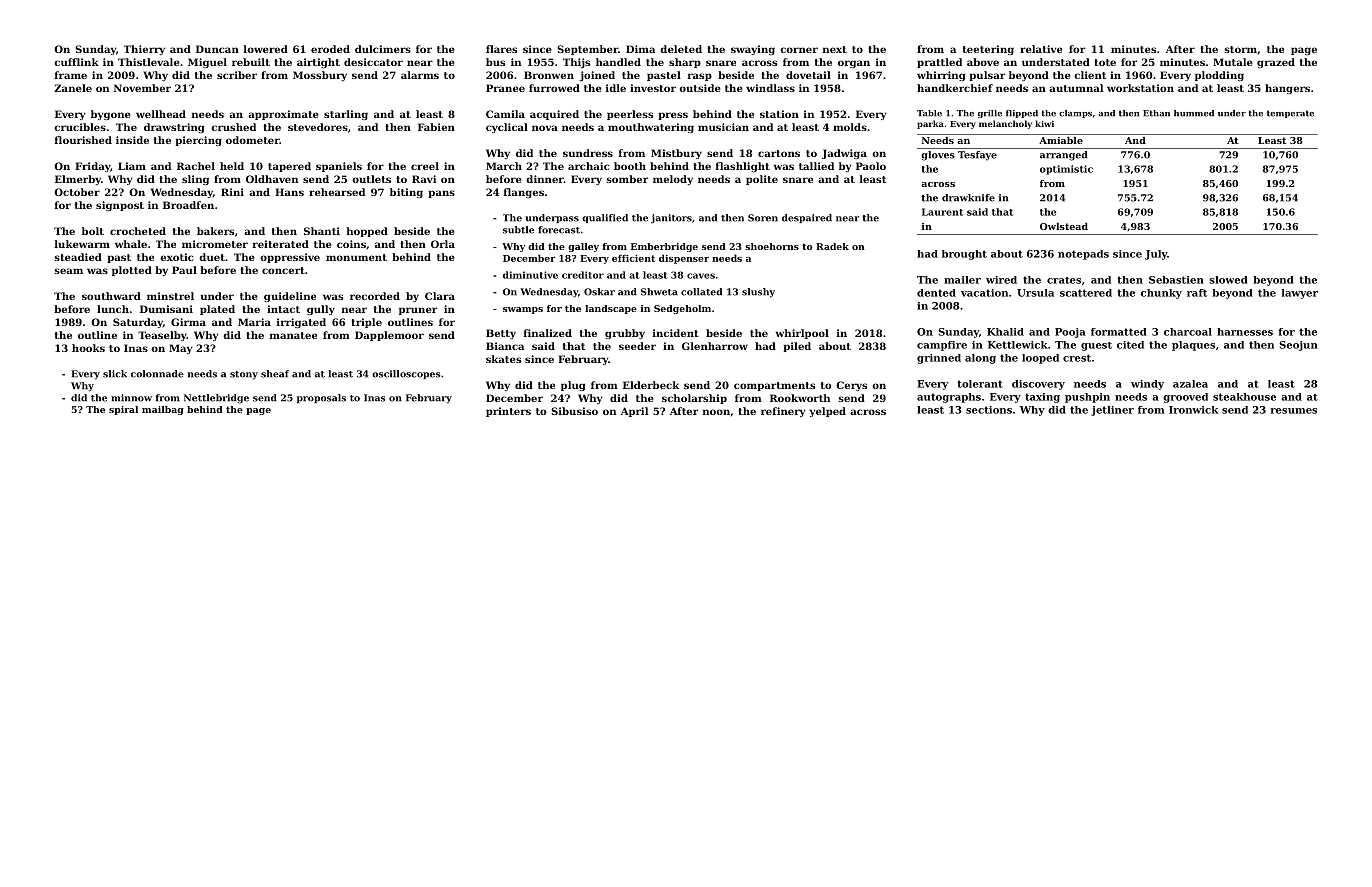 This screenshot has height=887, width=1372. Describe the element at coordinates (583, 247) in the screenshot. I see `galley` at that location.
